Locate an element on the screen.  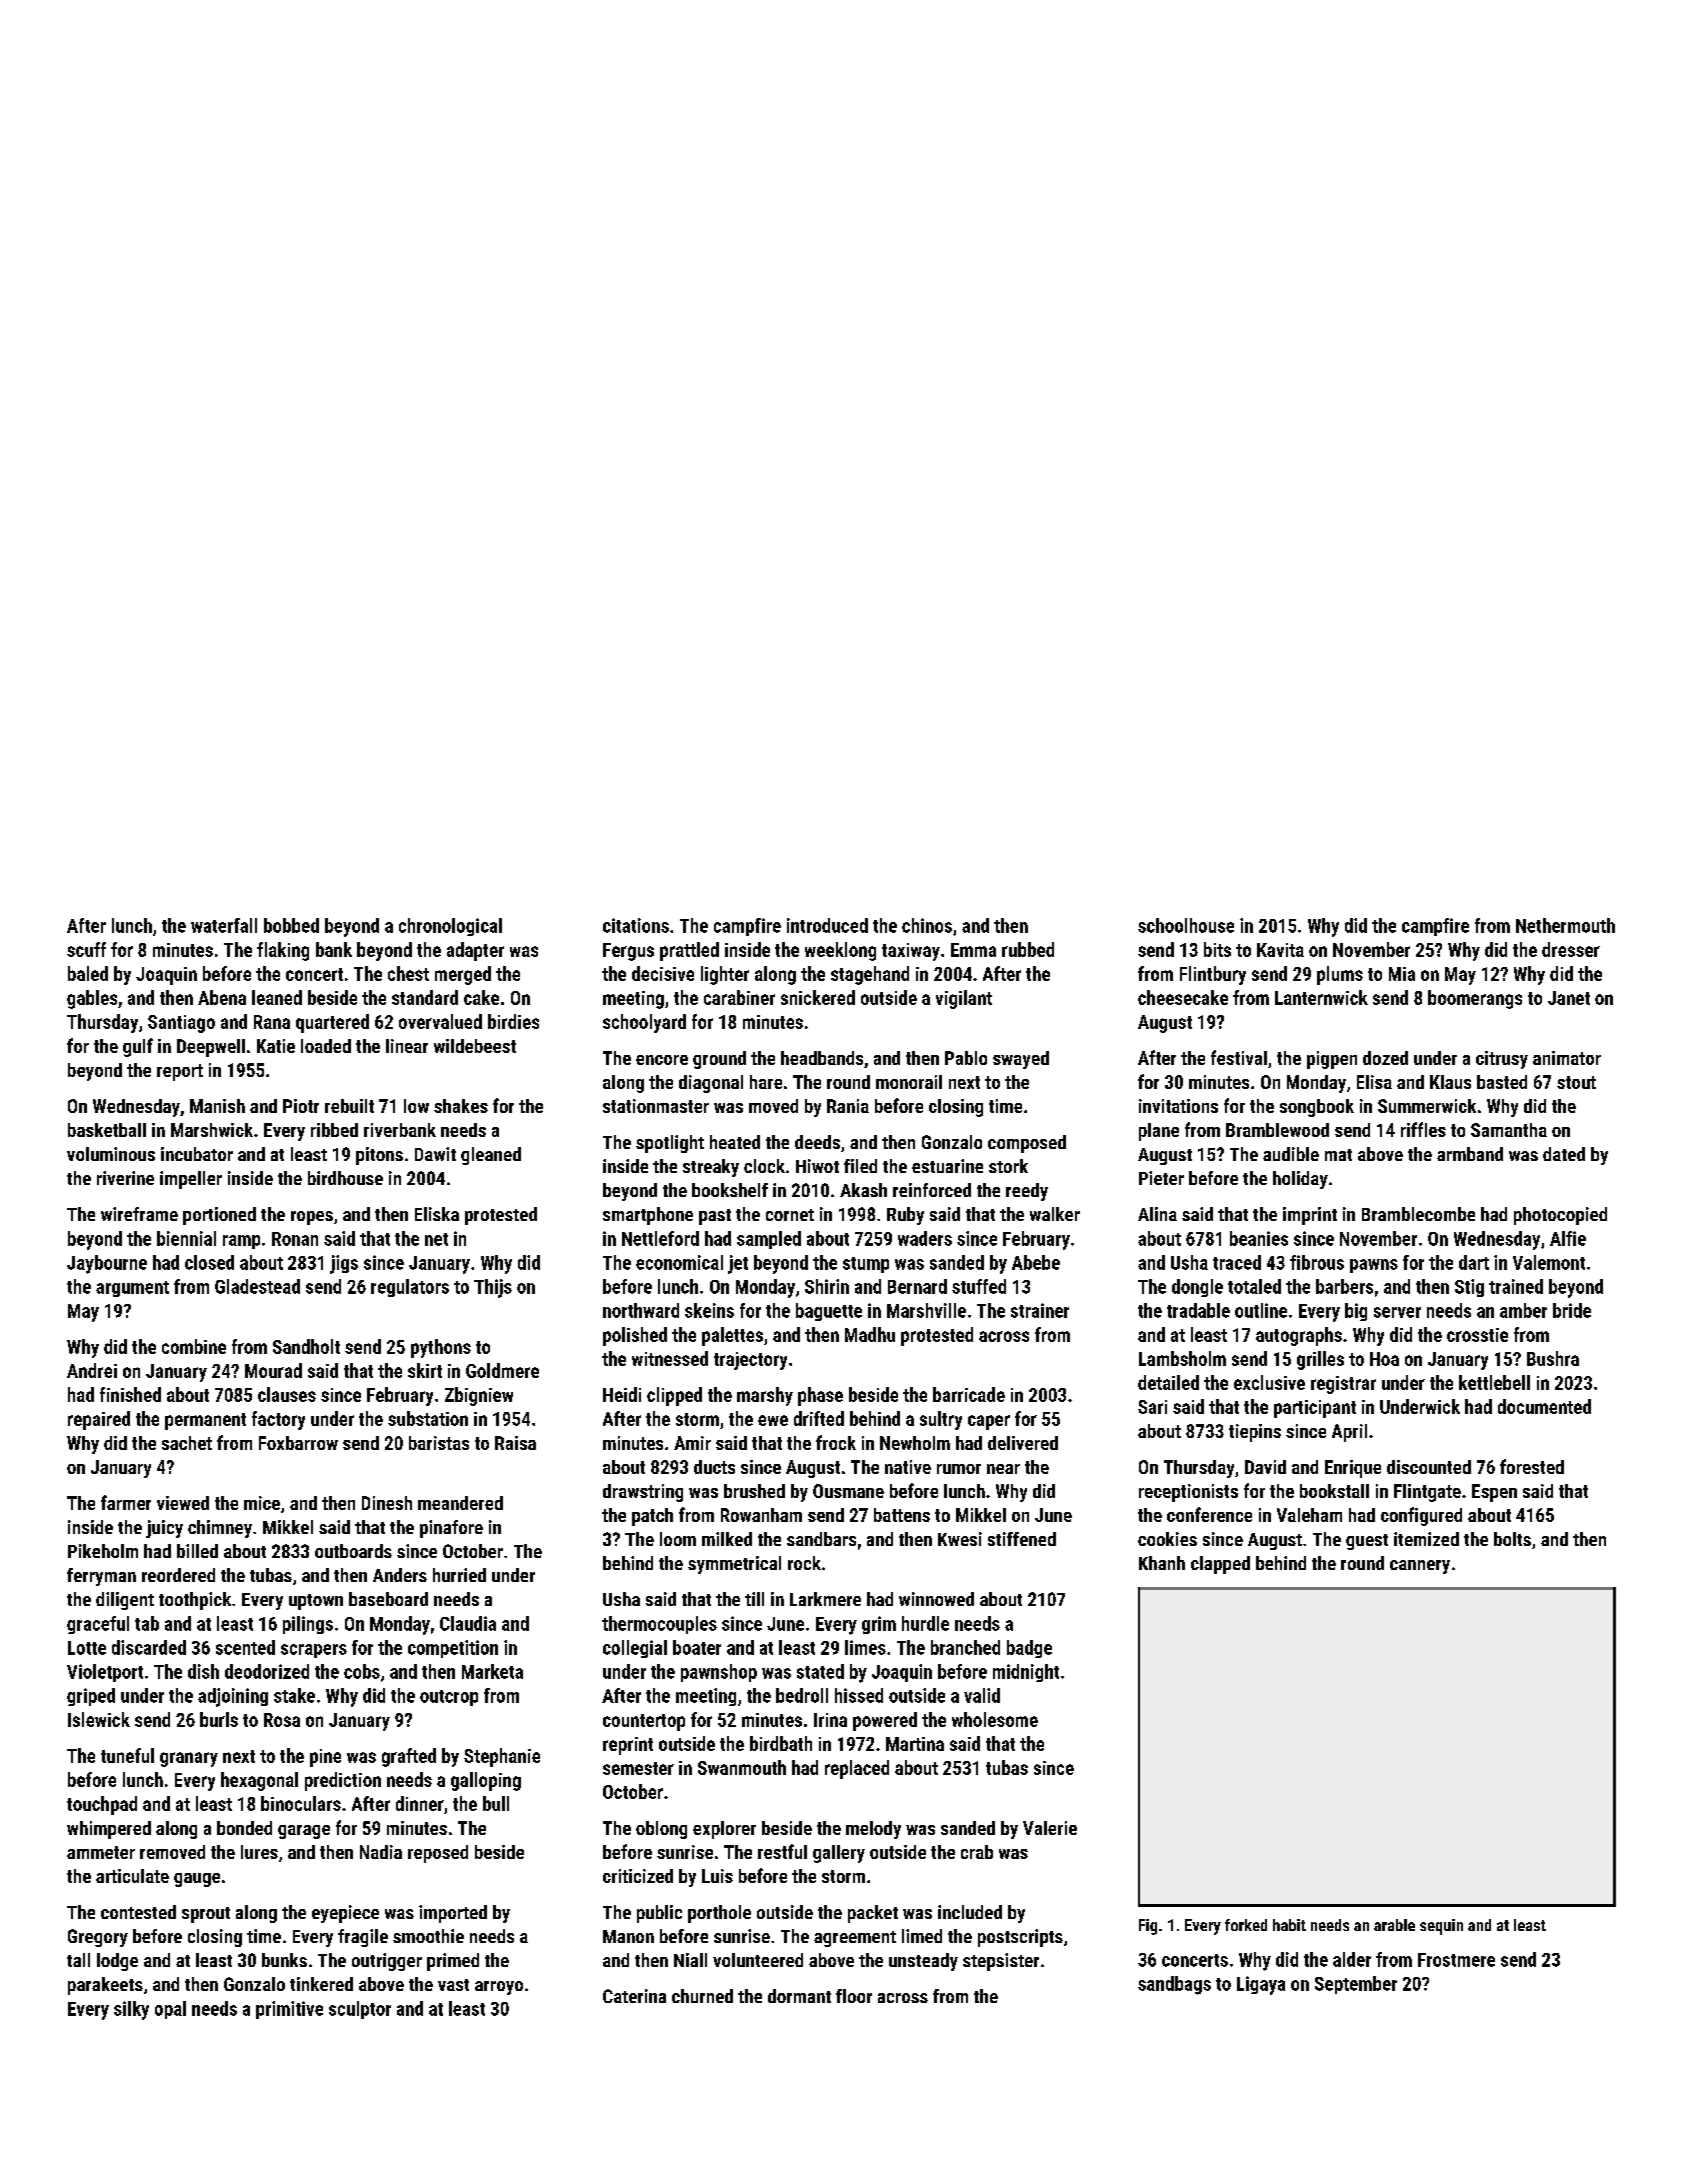
clapped is located at coordinates (1220, 1565).
